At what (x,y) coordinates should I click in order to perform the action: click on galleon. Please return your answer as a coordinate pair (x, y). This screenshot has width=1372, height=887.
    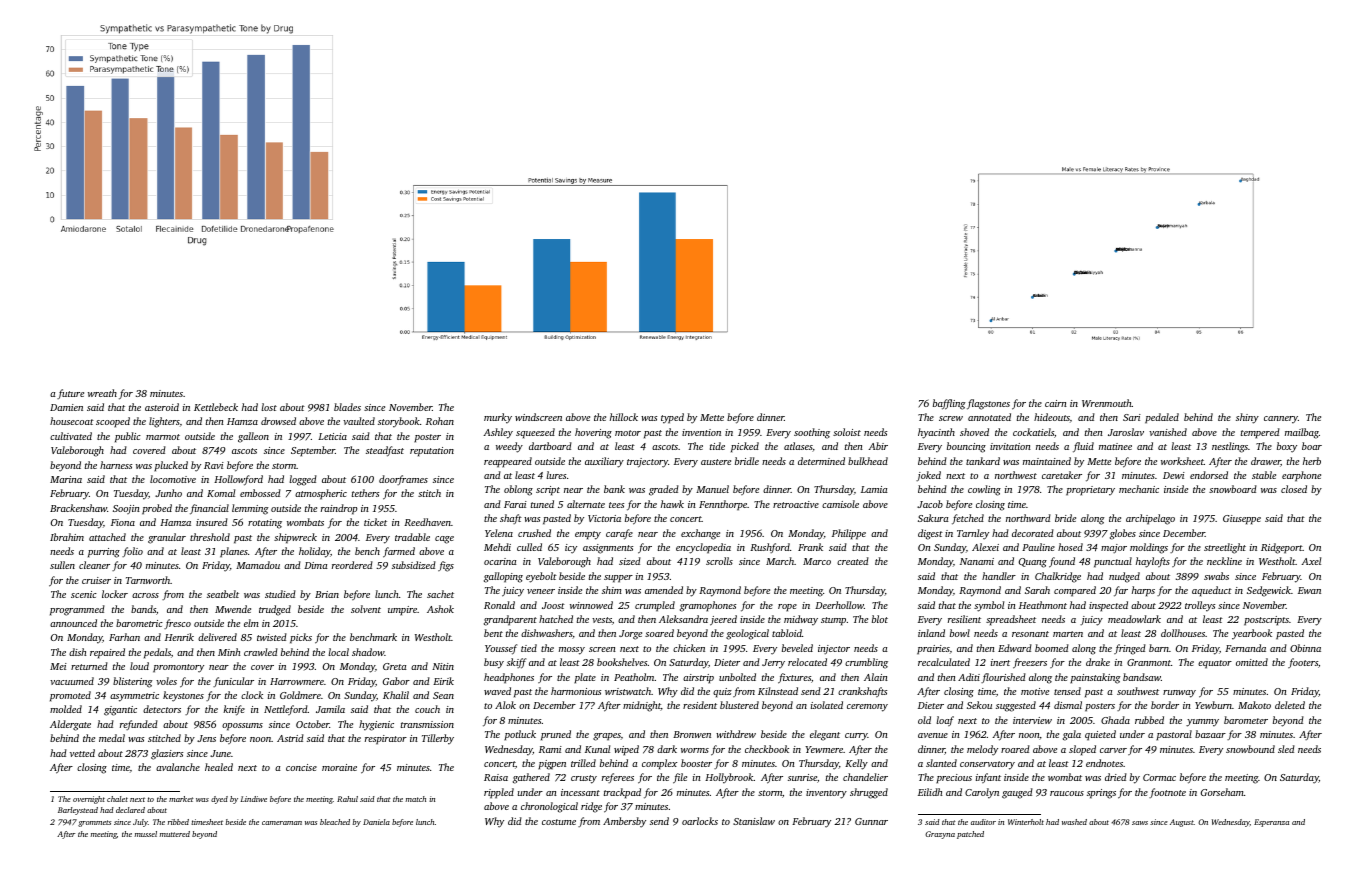
    Looking at the image, I should click on (253, 437).
